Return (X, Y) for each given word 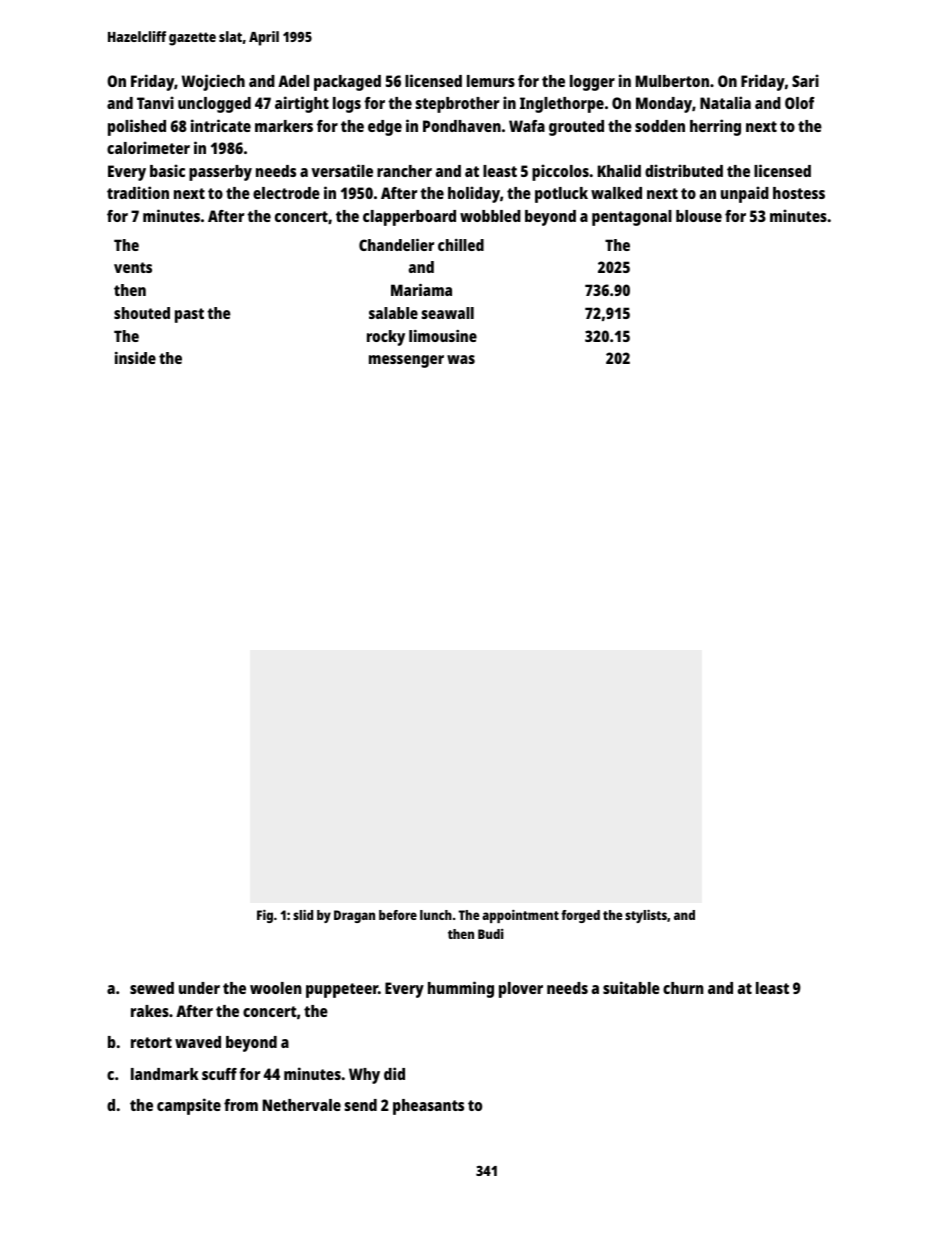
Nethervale (302, 1105)
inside (135, 358)
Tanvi (155, 102)
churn (683, 988)
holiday (474, 194)
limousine (443, 336)
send (360, 1105)
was (461, 359)
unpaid (745, 194)
